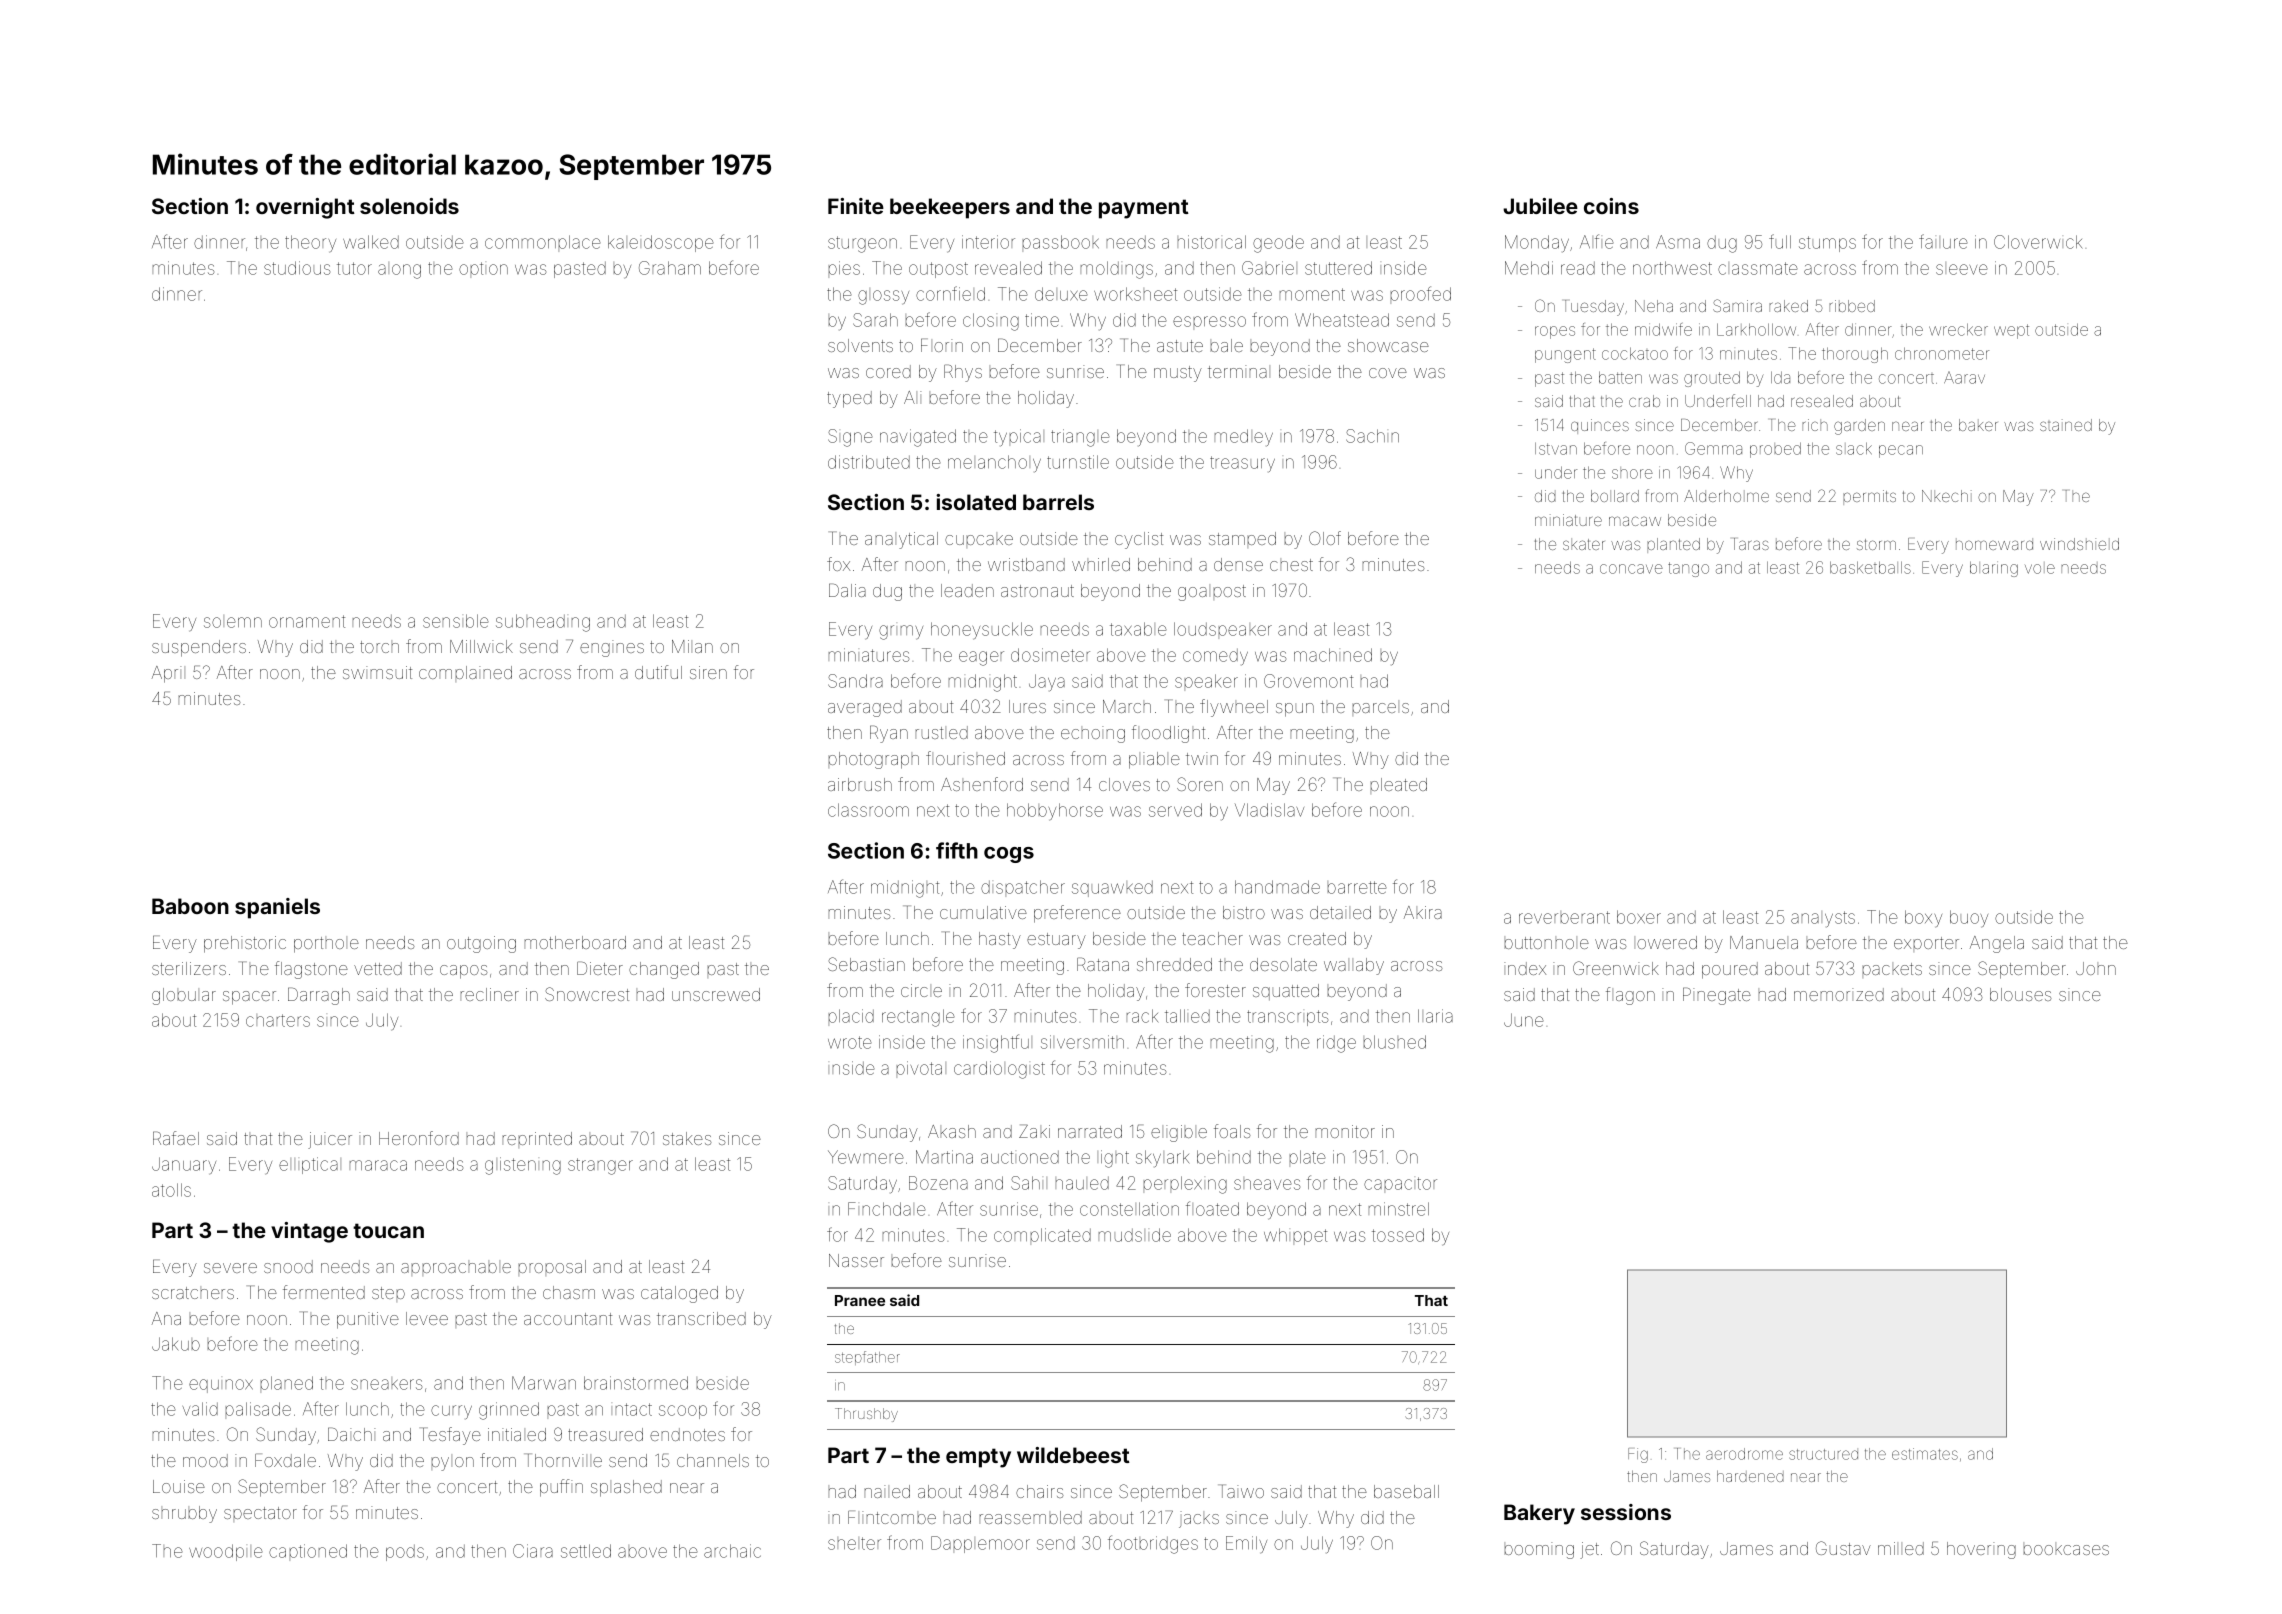 The width and height of the screenshot is (2282, 1614). Describe the element at coordinates (1589, 1550) in the screenshot. I see `jet` at that location.
